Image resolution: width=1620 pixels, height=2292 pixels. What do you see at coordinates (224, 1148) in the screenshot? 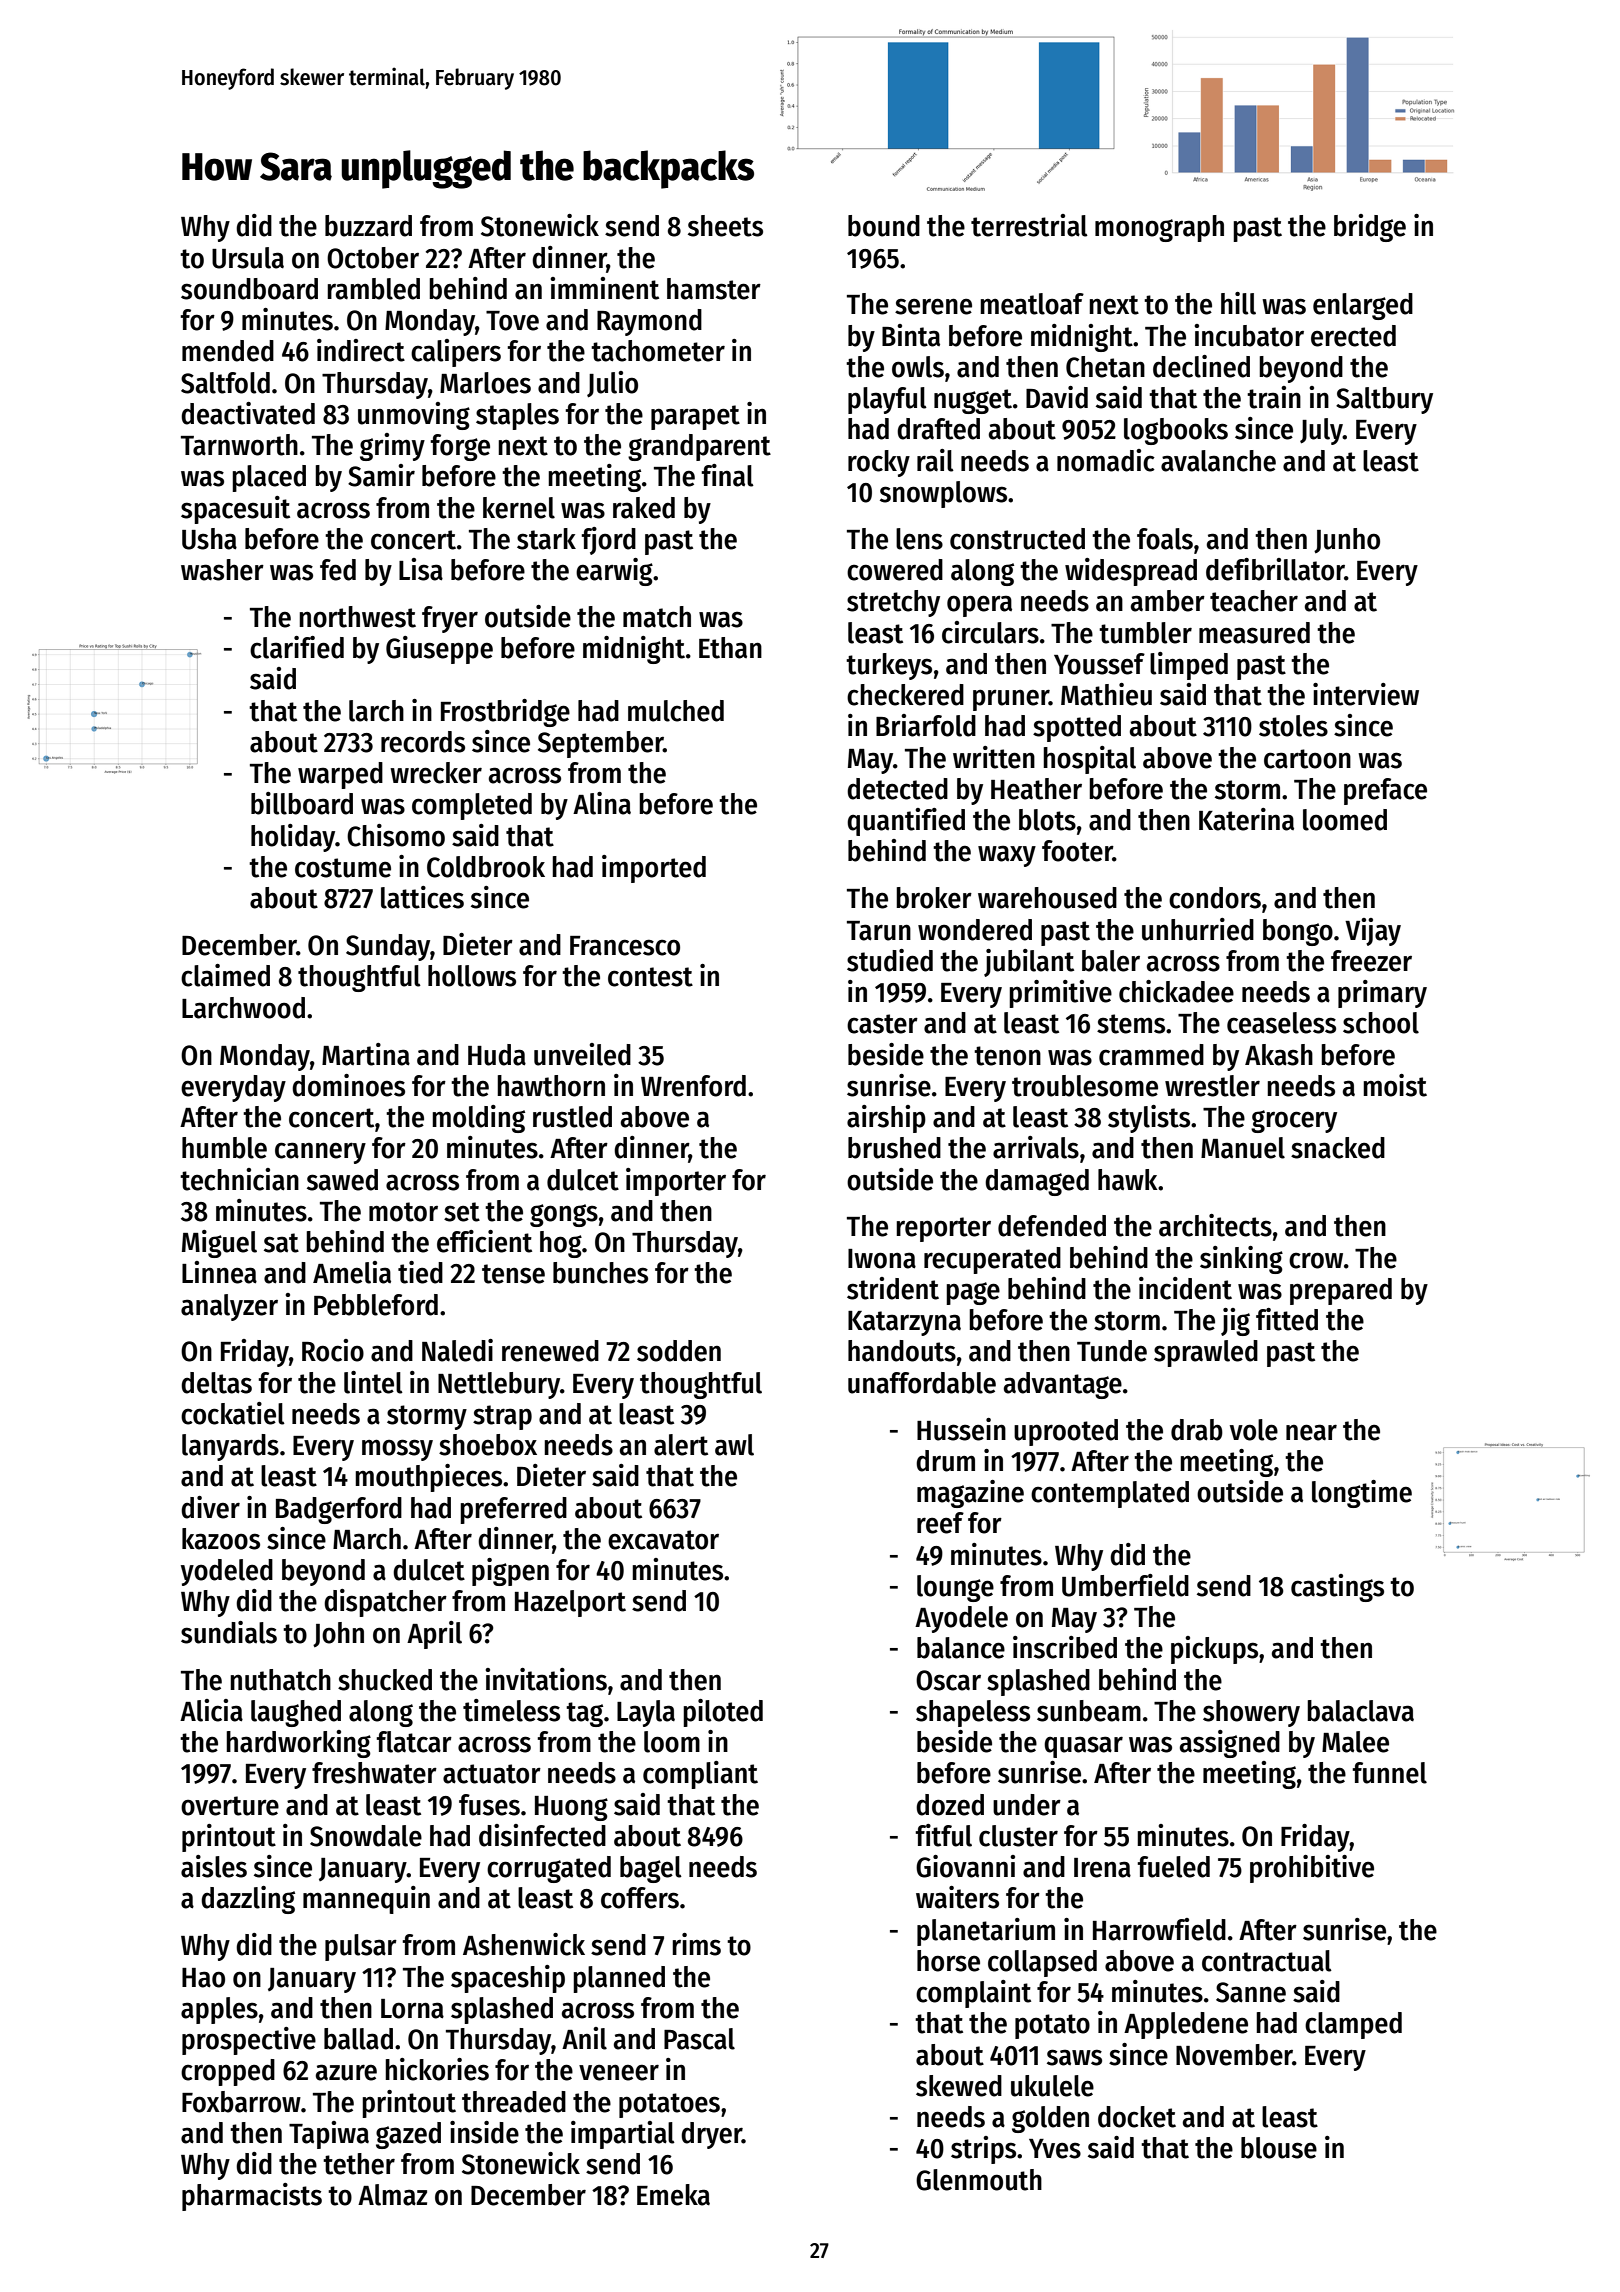
I see `humble` at bounding box center [224, 1148].
